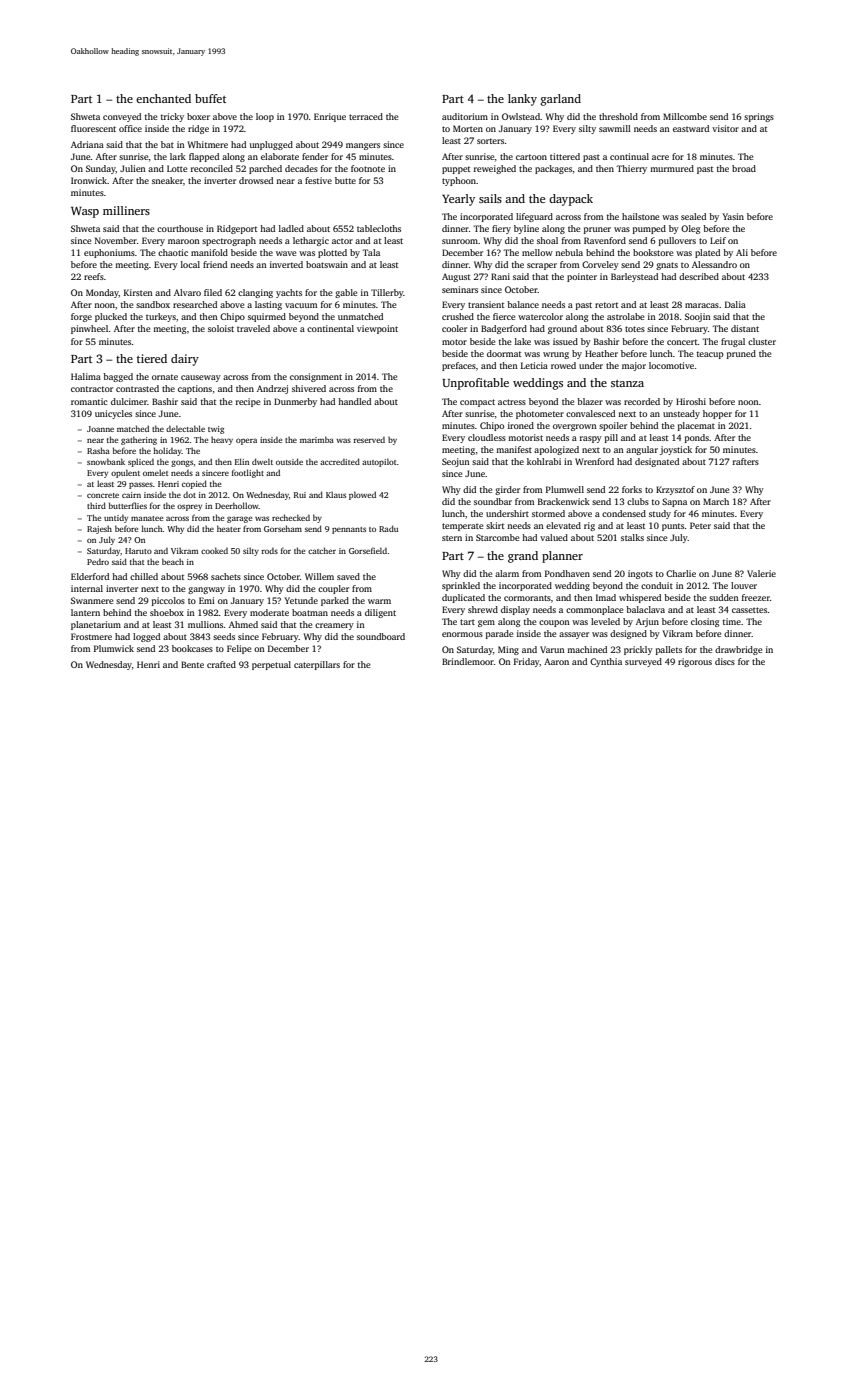 The width and height of the screenshot is (849, 1400). What do you see at coordinates (346, 293) in the screenshot?
I see `gable` at bounding box center [346, 293].
